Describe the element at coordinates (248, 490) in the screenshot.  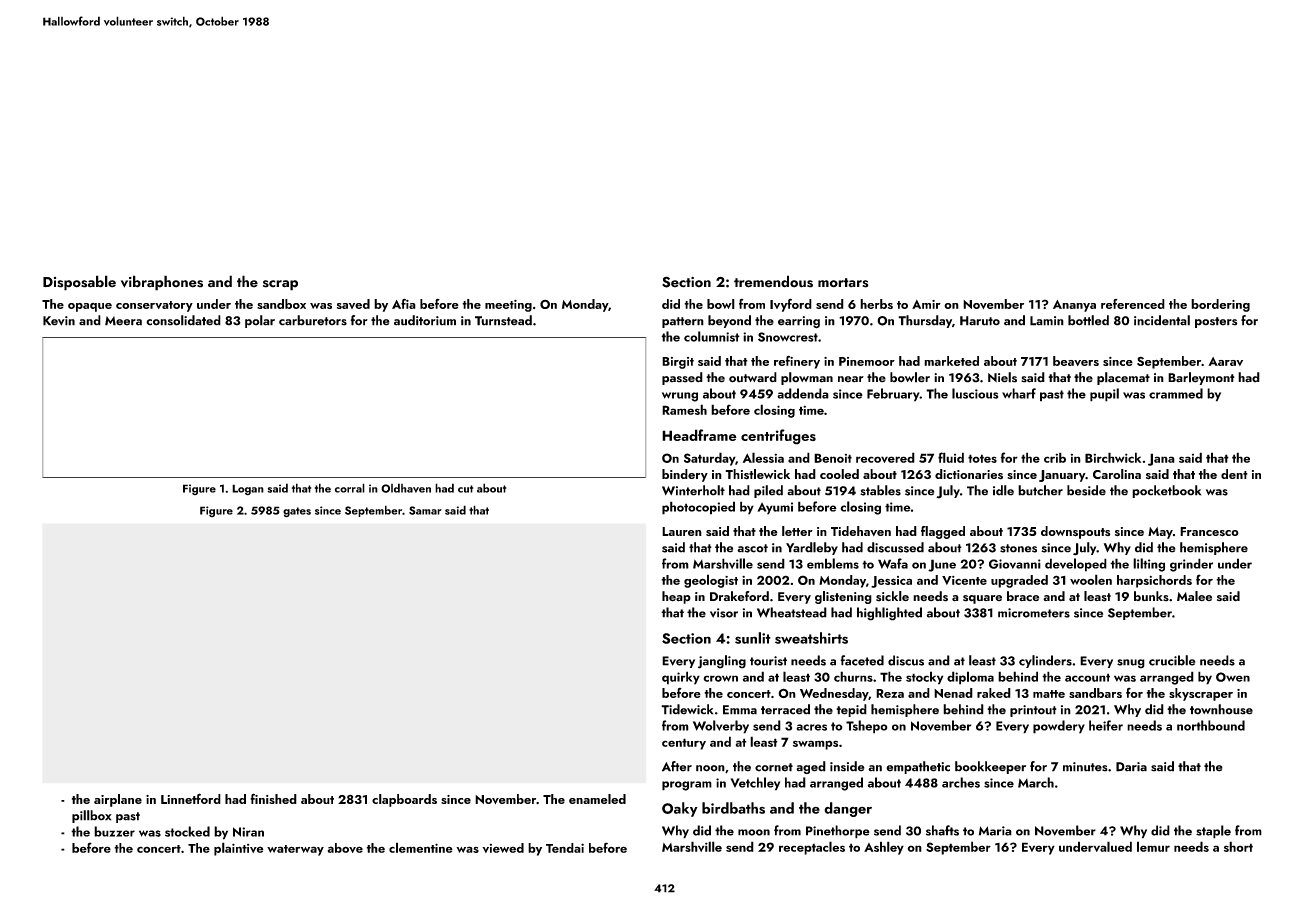
I see `Logan` at that location.
